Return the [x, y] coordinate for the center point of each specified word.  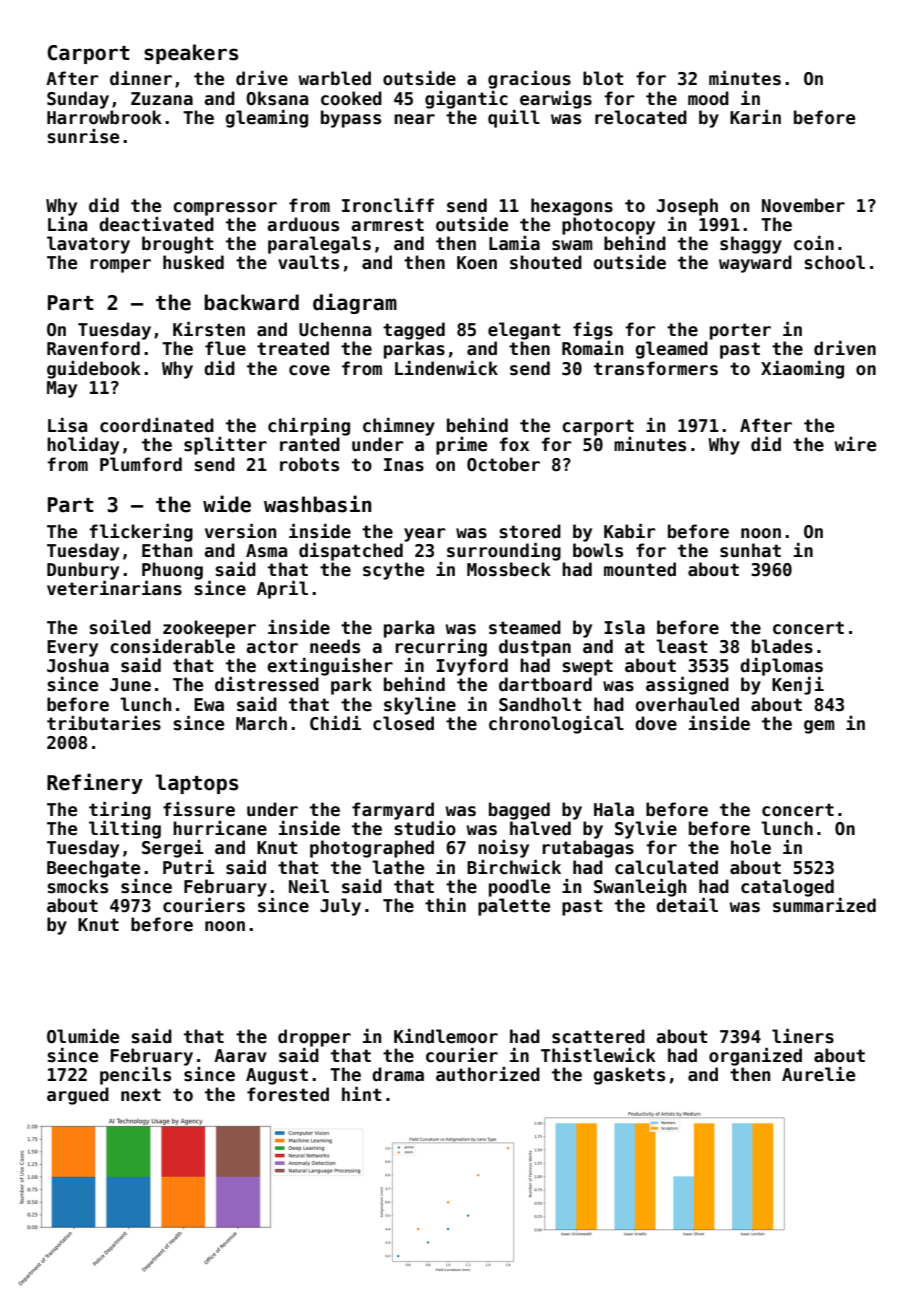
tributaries [104, 723]
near [414, 119]
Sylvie [646, 830]
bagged [519, 811]
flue [225, 348]
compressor [225, 209]
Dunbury [83, 571]
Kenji [798, 686]
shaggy [751, 245]
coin [814, 243]
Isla [624, 627]
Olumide [83, 1036]
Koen [477, 263]
